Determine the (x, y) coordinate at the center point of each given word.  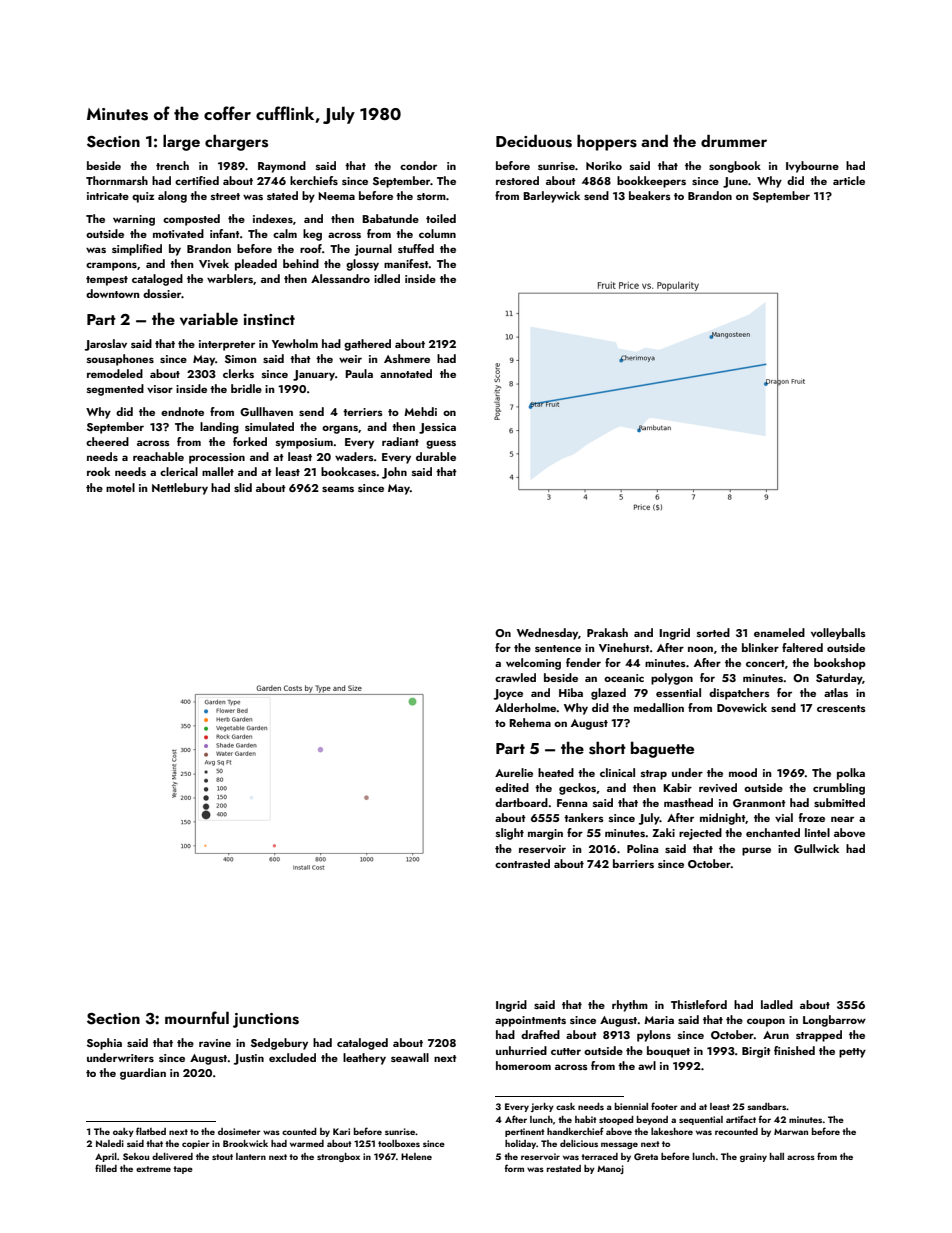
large (181, 142)
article (849, 180)
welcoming (533, 664)
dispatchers (739, 694)
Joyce (508, 694)
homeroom (523, 1065)
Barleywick (551, 197)
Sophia (104, 1044)
